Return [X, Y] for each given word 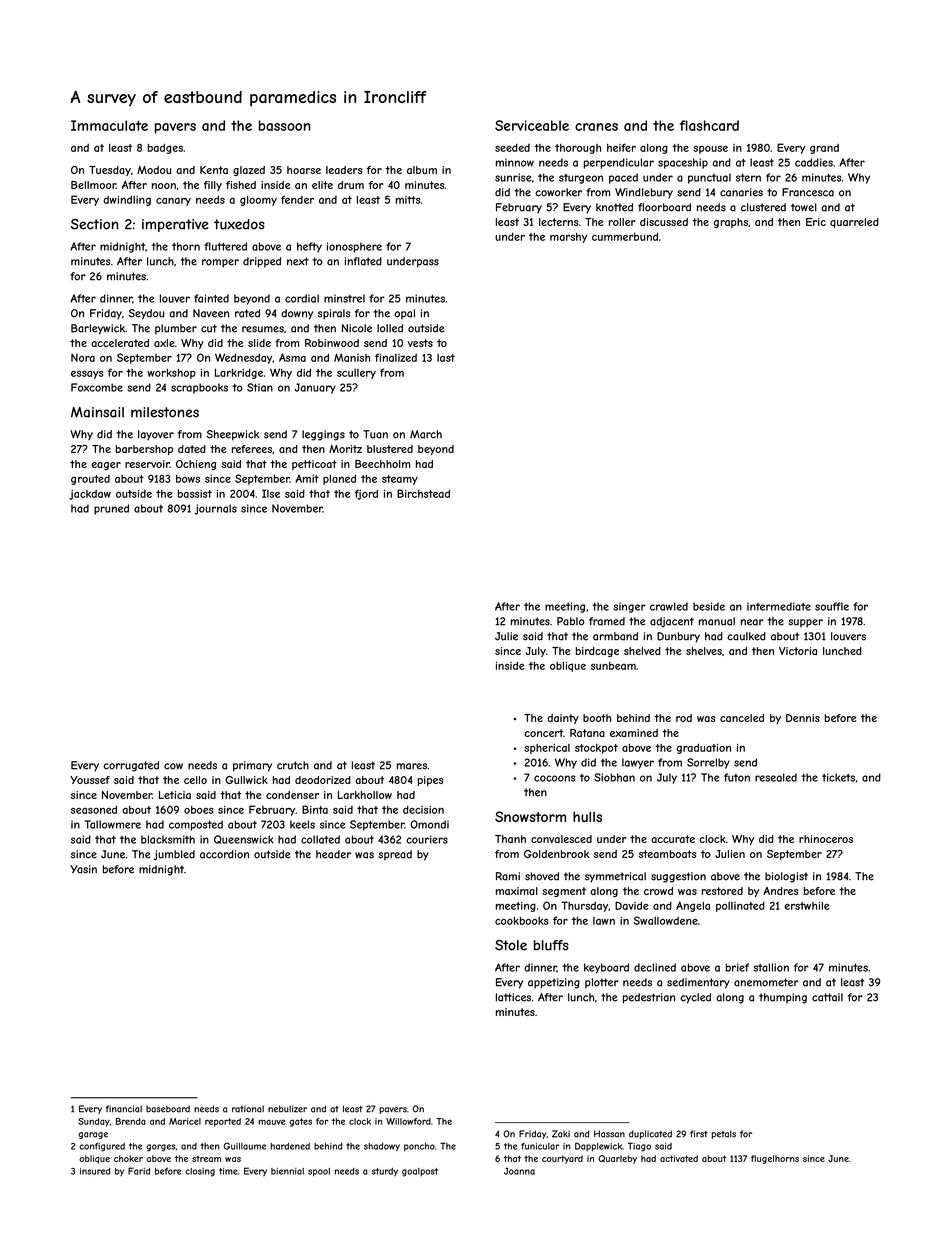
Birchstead [423, 493]
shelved [642, 651]
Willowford [408, 1121]
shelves [704, 651]
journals [216, 509]
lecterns [559, 222]
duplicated [650, 1134]
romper [220, 263]
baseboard [168, 1109]
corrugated [131, 766]
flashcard [709, 125]
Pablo [571, 621]
